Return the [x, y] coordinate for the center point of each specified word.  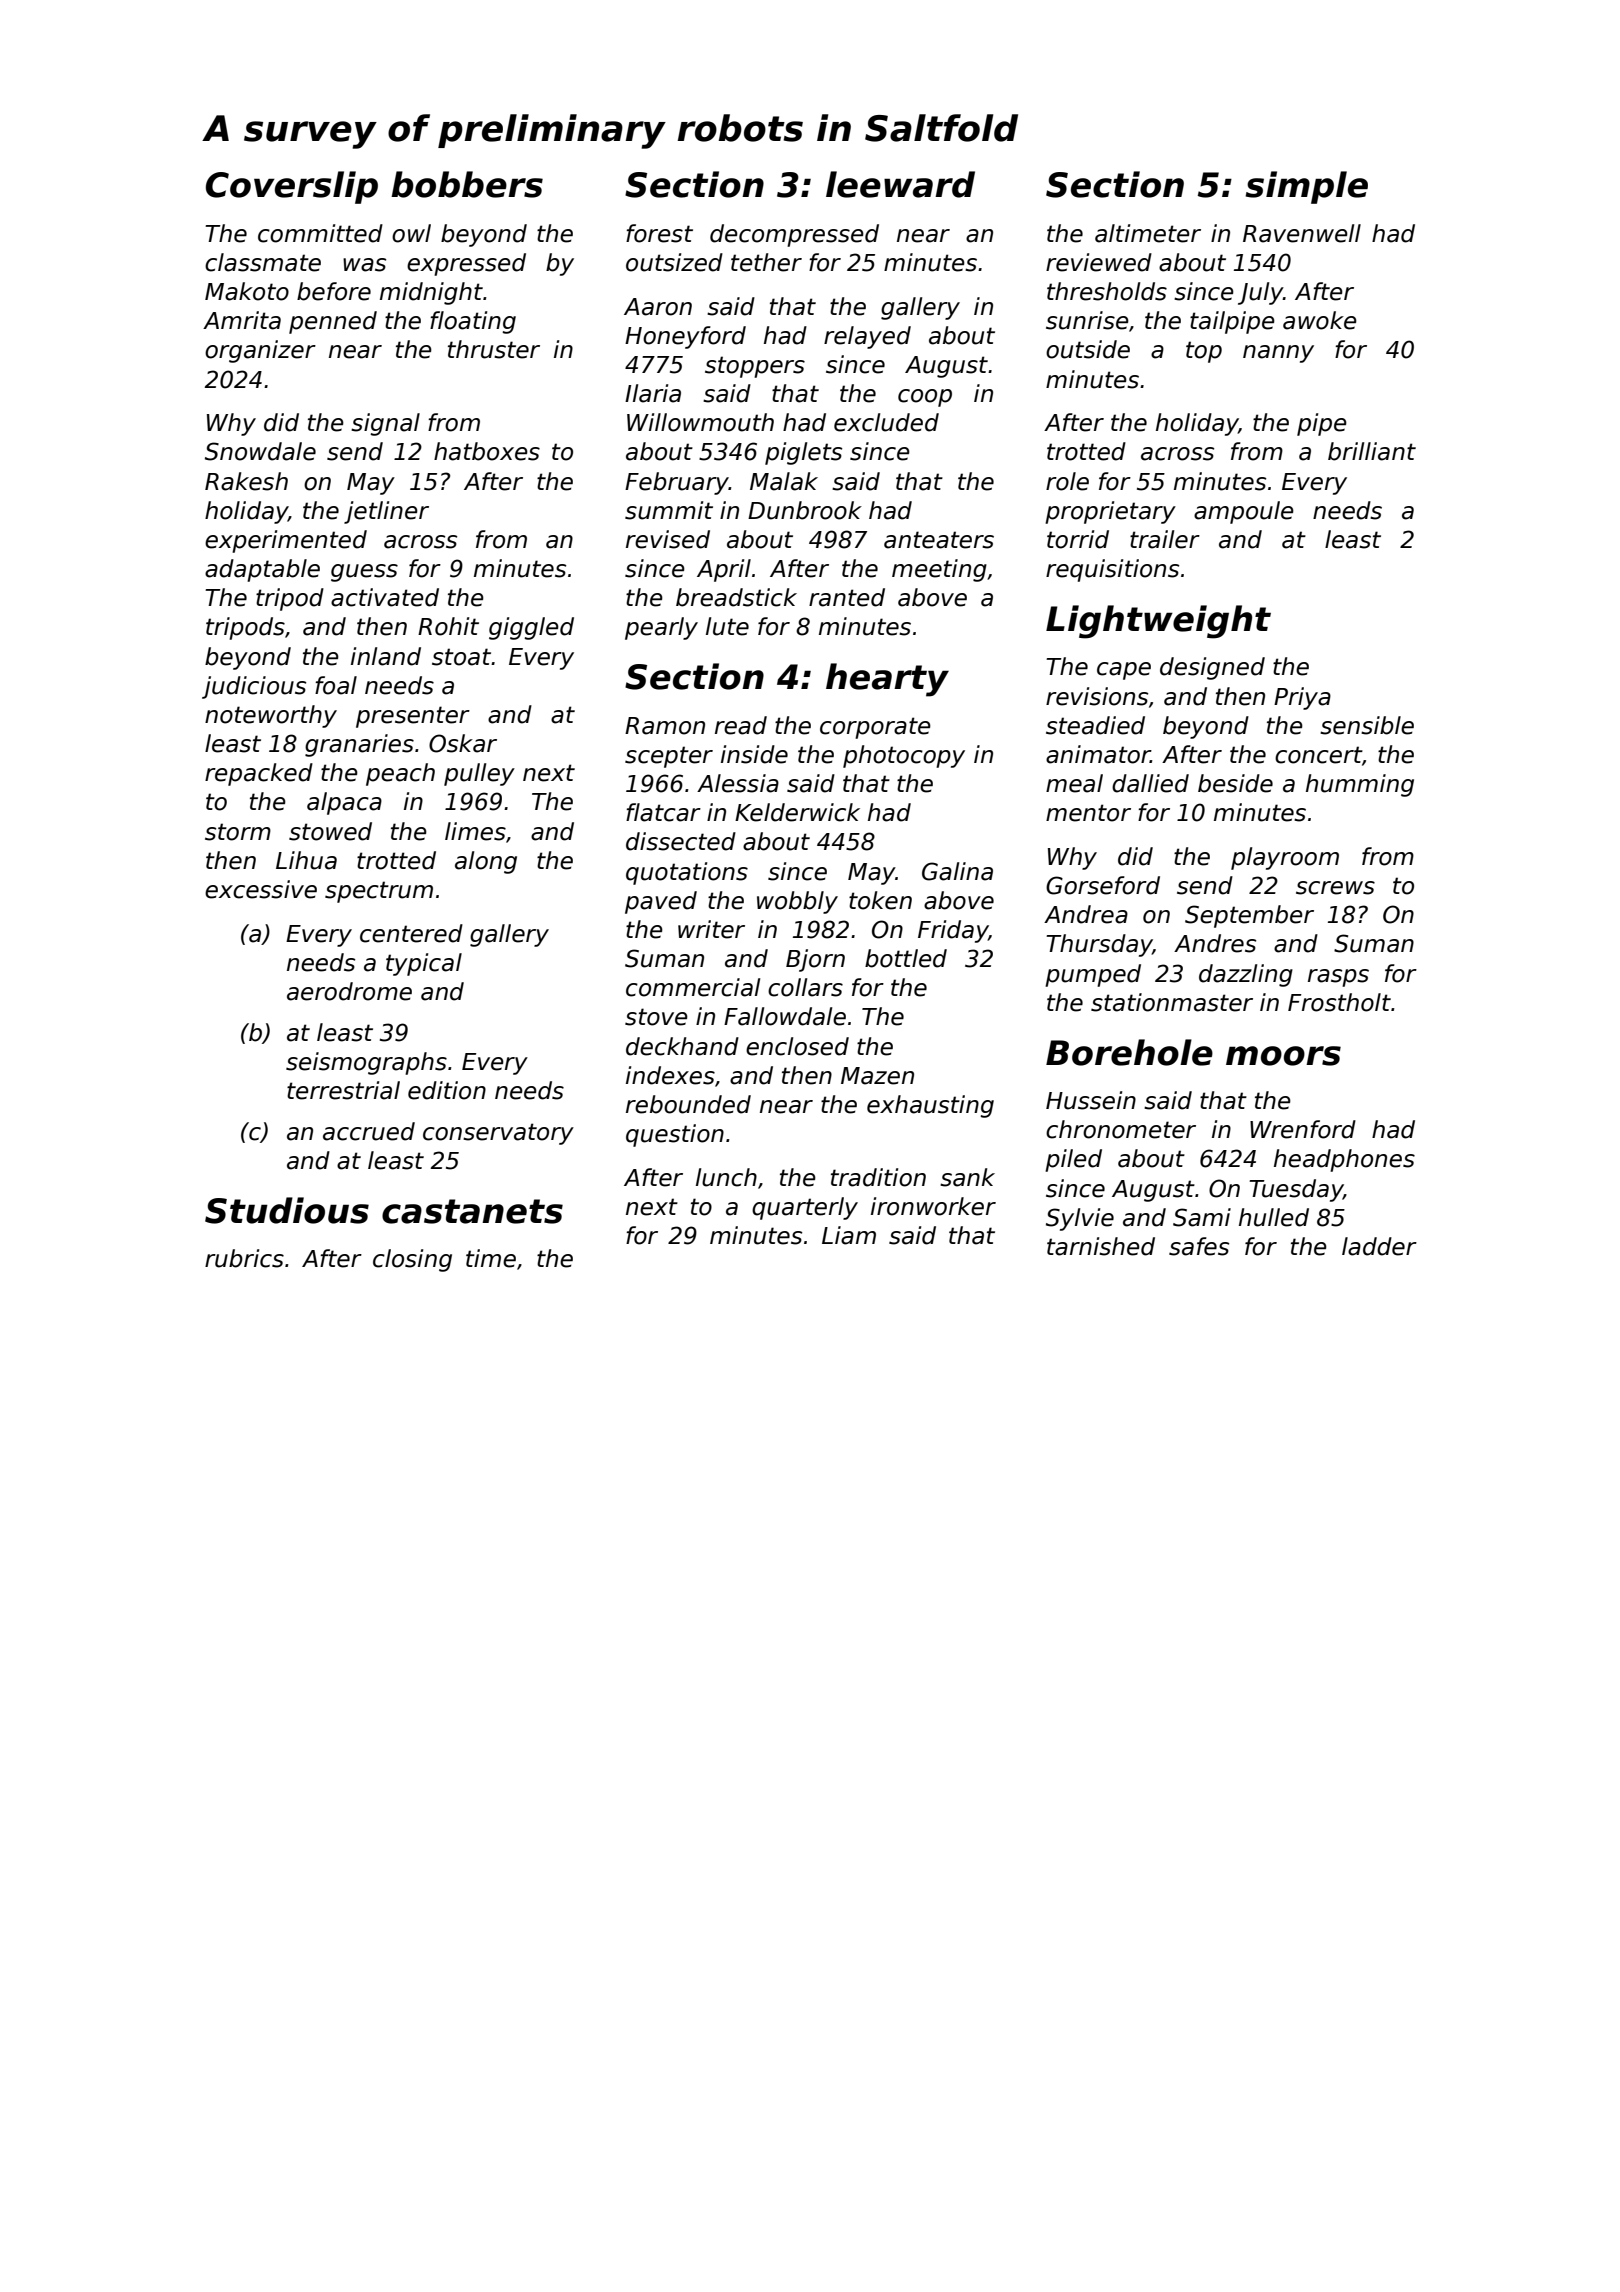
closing [412, 1260]
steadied [1095, 725]
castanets [472, 1211]
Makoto [247, 291]
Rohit [448, 626]
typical [424, 964]
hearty [887, 680]
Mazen [877, 1076]
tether [766, 262]
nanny [1278, 354]
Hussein [1091, 1100]
